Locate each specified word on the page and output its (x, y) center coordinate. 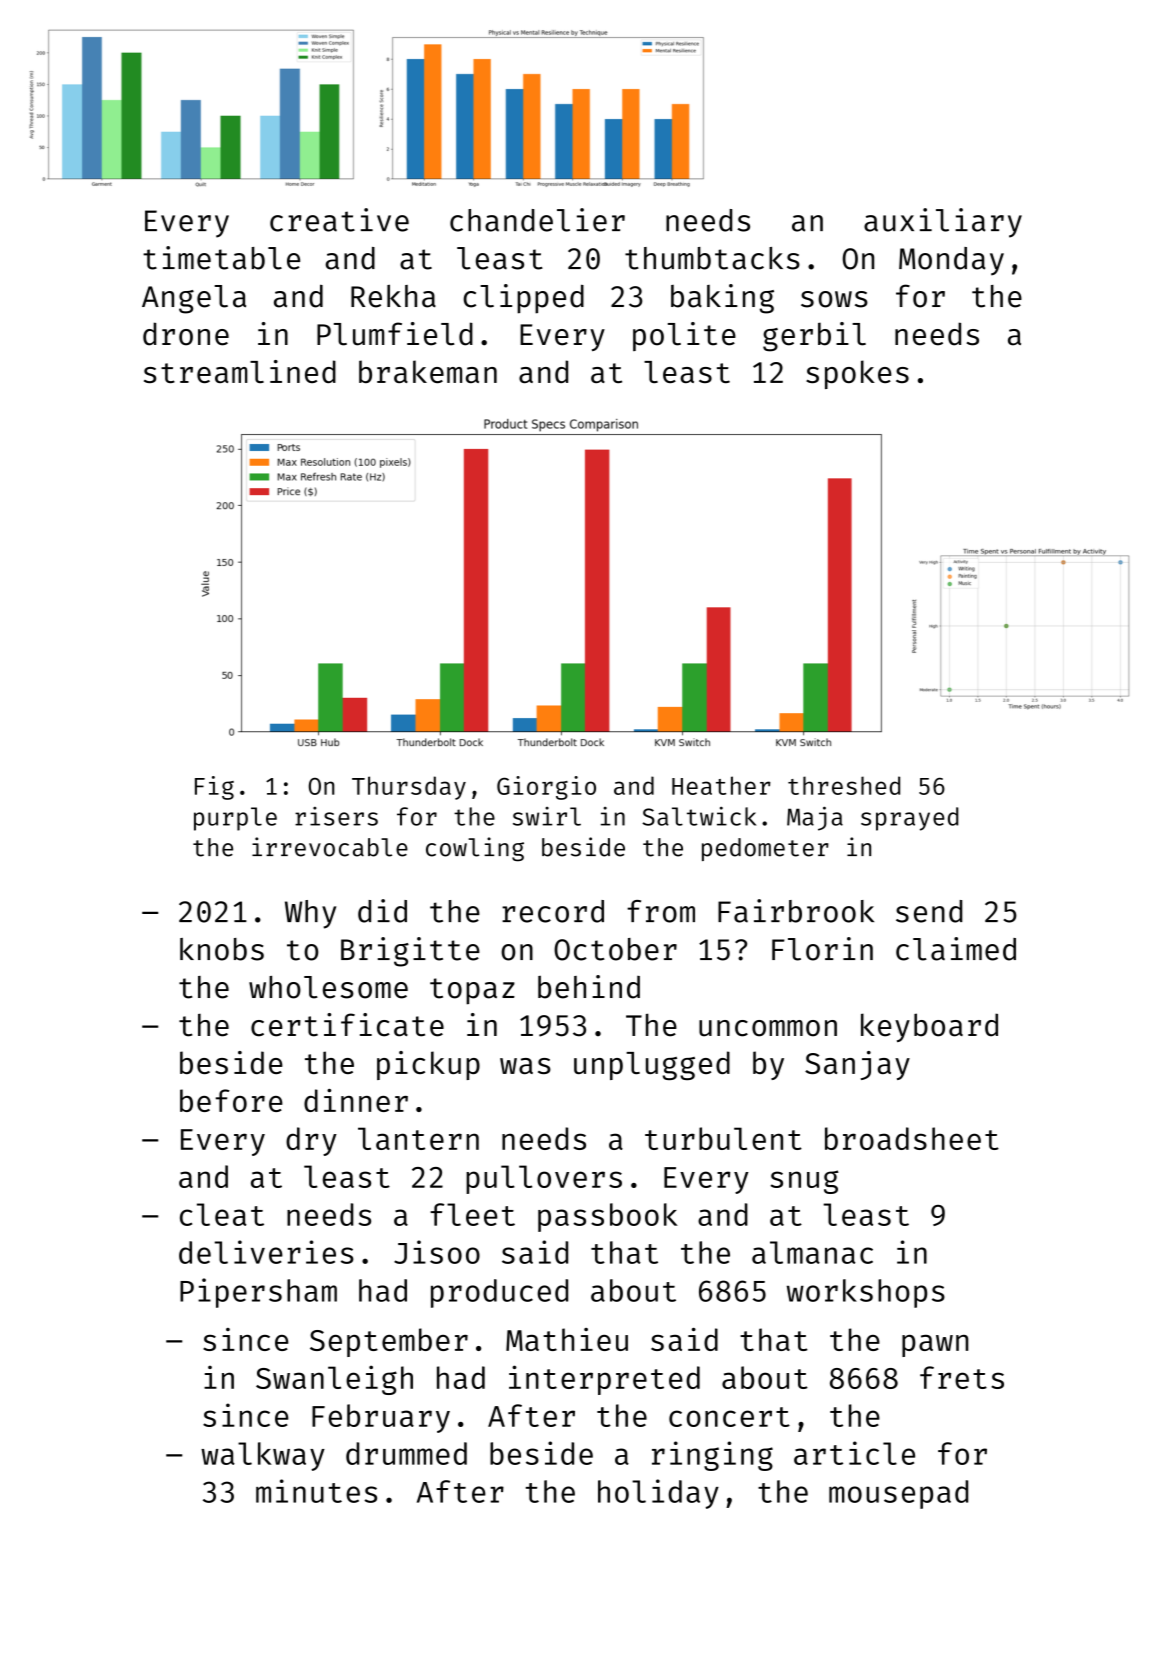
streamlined (240, 371)
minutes (316, 1491)
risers (336, 816)
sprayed (909, 819)
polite (684, 336)
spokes (857, 374)
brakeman (428, 371)
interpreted (604, 1380)
